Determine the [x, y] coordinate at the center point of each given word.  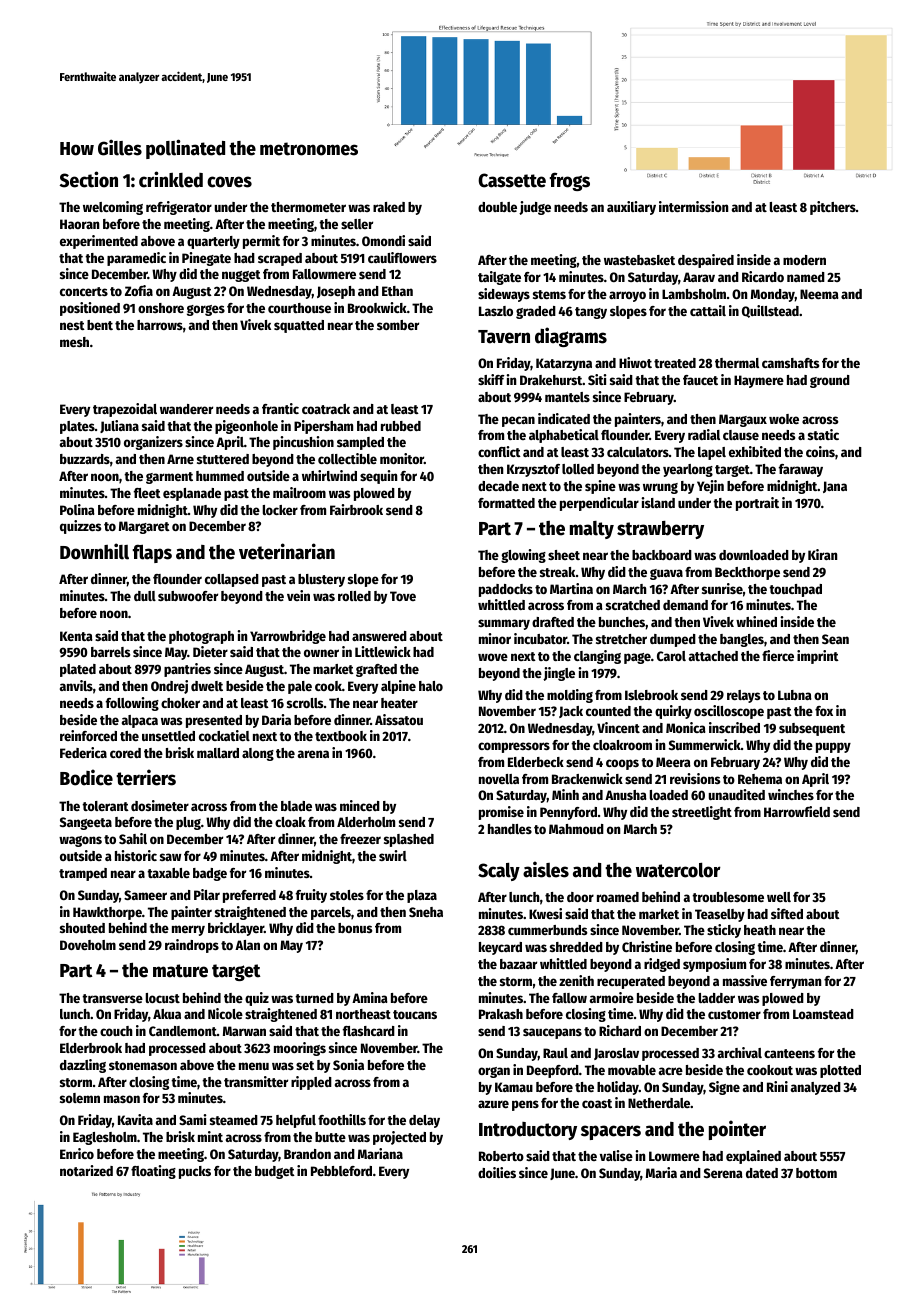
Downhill [94, 551]
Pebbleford [341, 1171]
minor [495, 638]
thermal [737, 363]
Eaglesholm [105, 1138]
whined [756, 621]
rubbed [401, 426]
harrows [160, 325]
